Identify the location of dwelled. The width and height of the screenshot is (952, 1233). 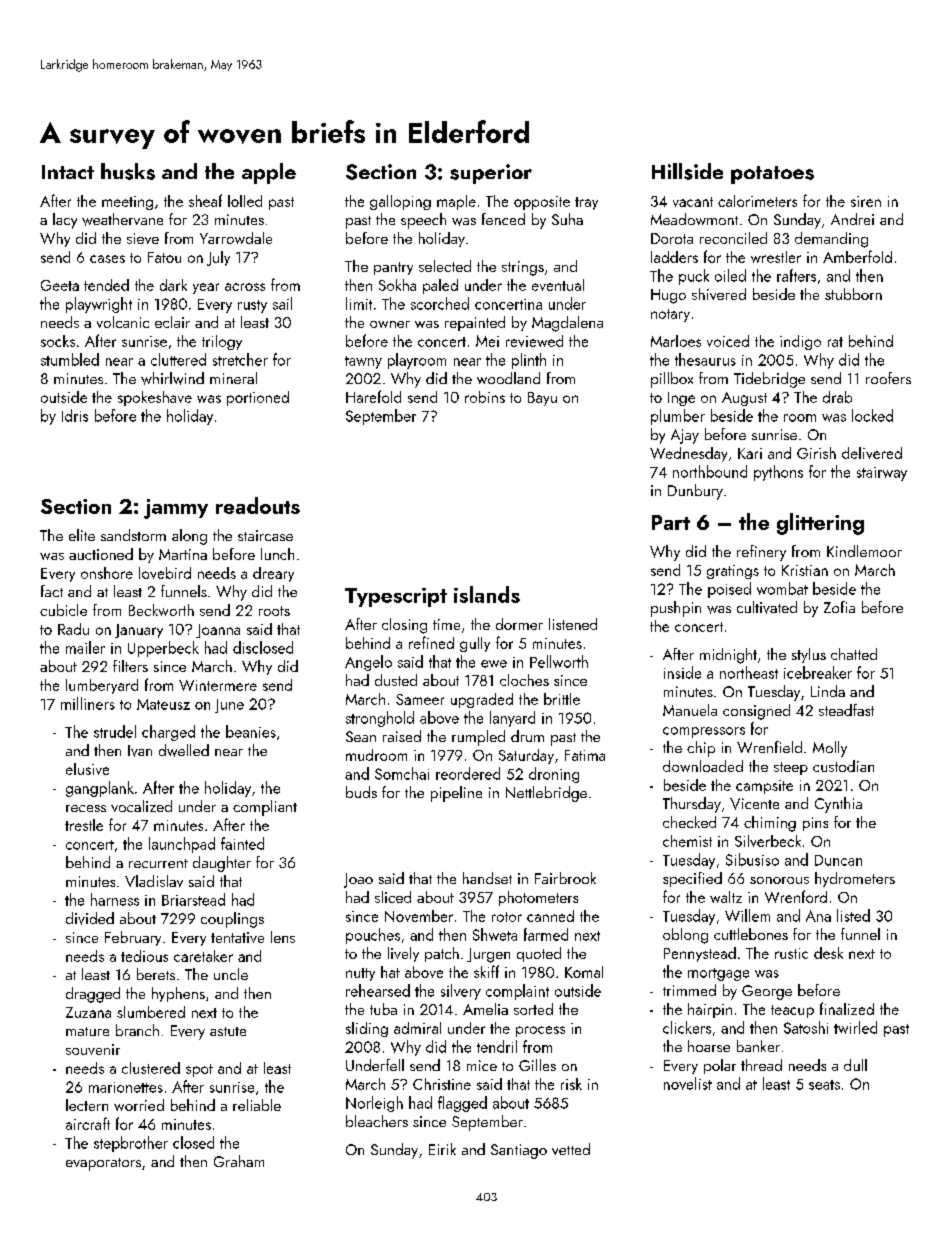
(184, 750).
